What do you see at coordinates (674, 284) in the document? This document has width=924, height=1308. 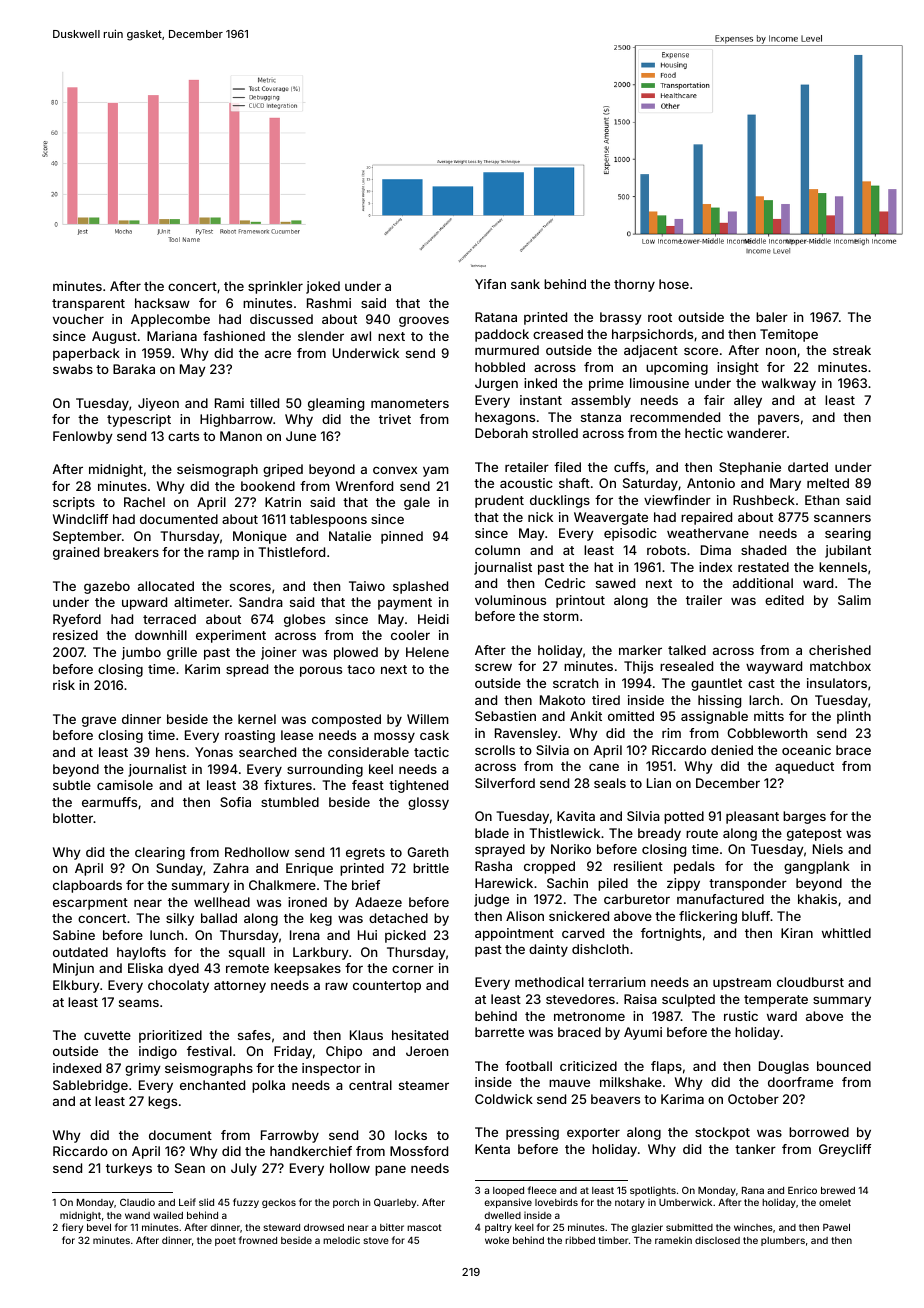 I see `hose` at bounding box center [674, 284].
